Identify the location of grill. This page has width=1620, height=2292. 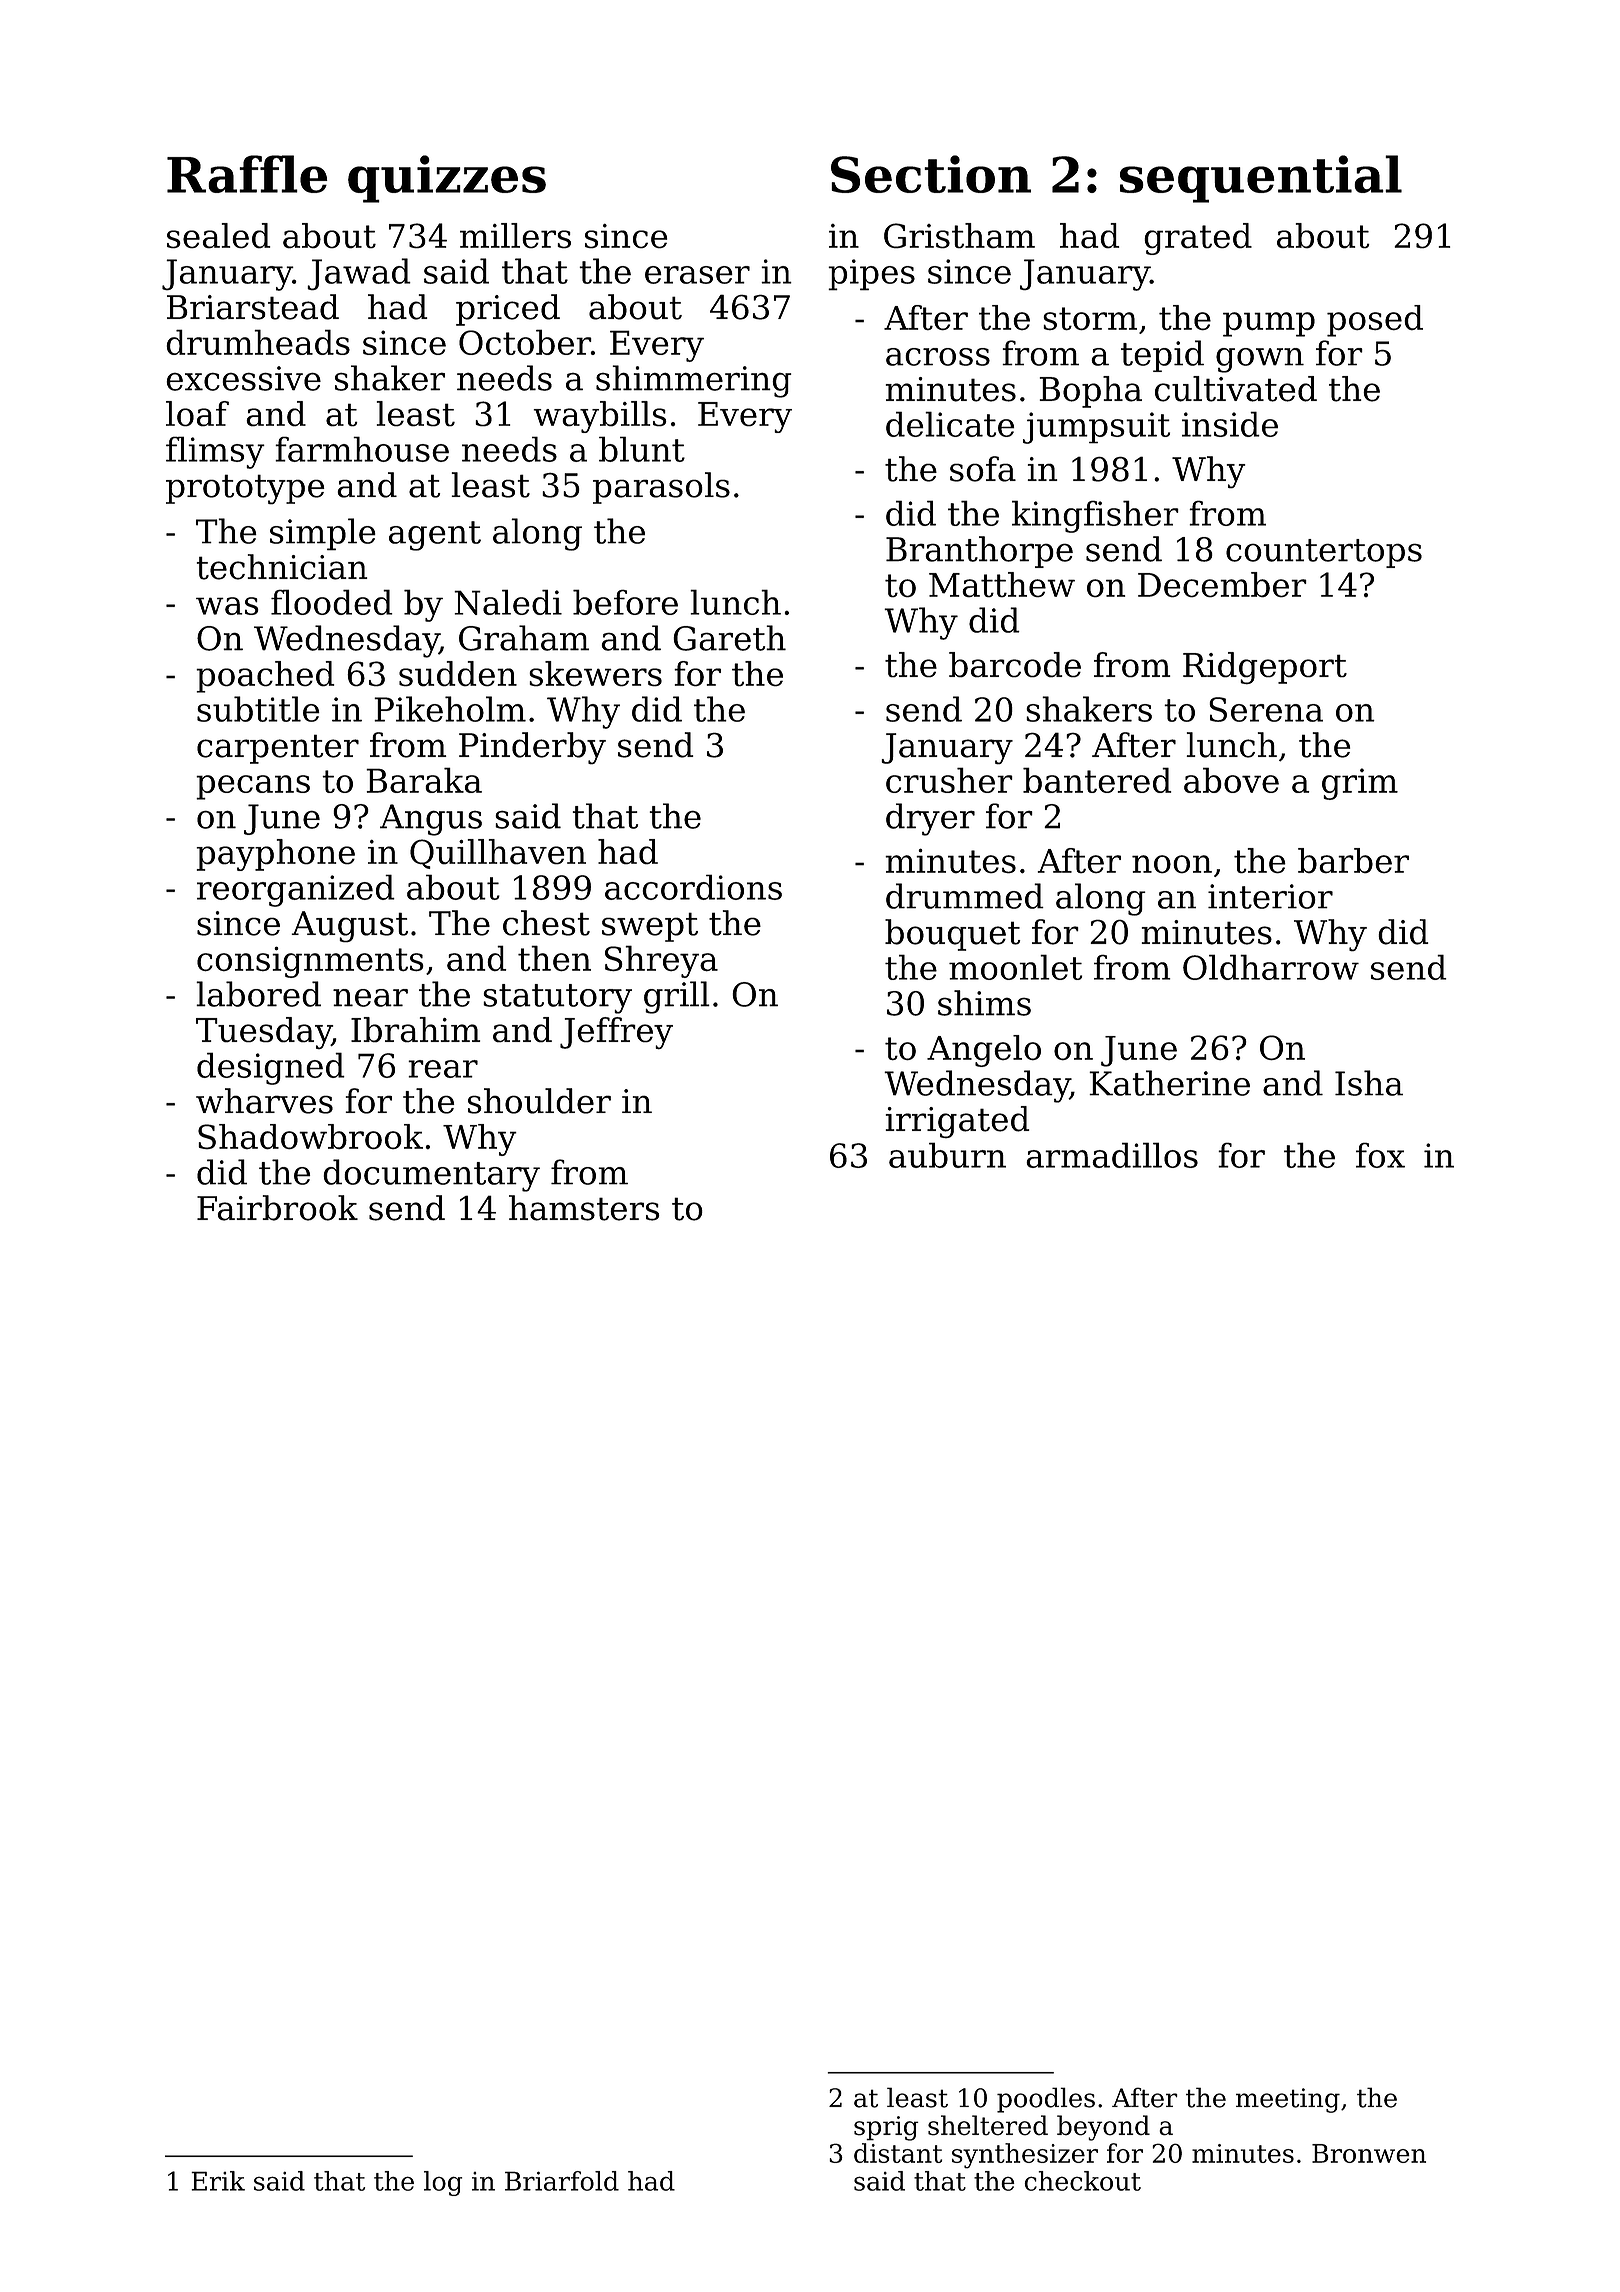
(677, 997).
